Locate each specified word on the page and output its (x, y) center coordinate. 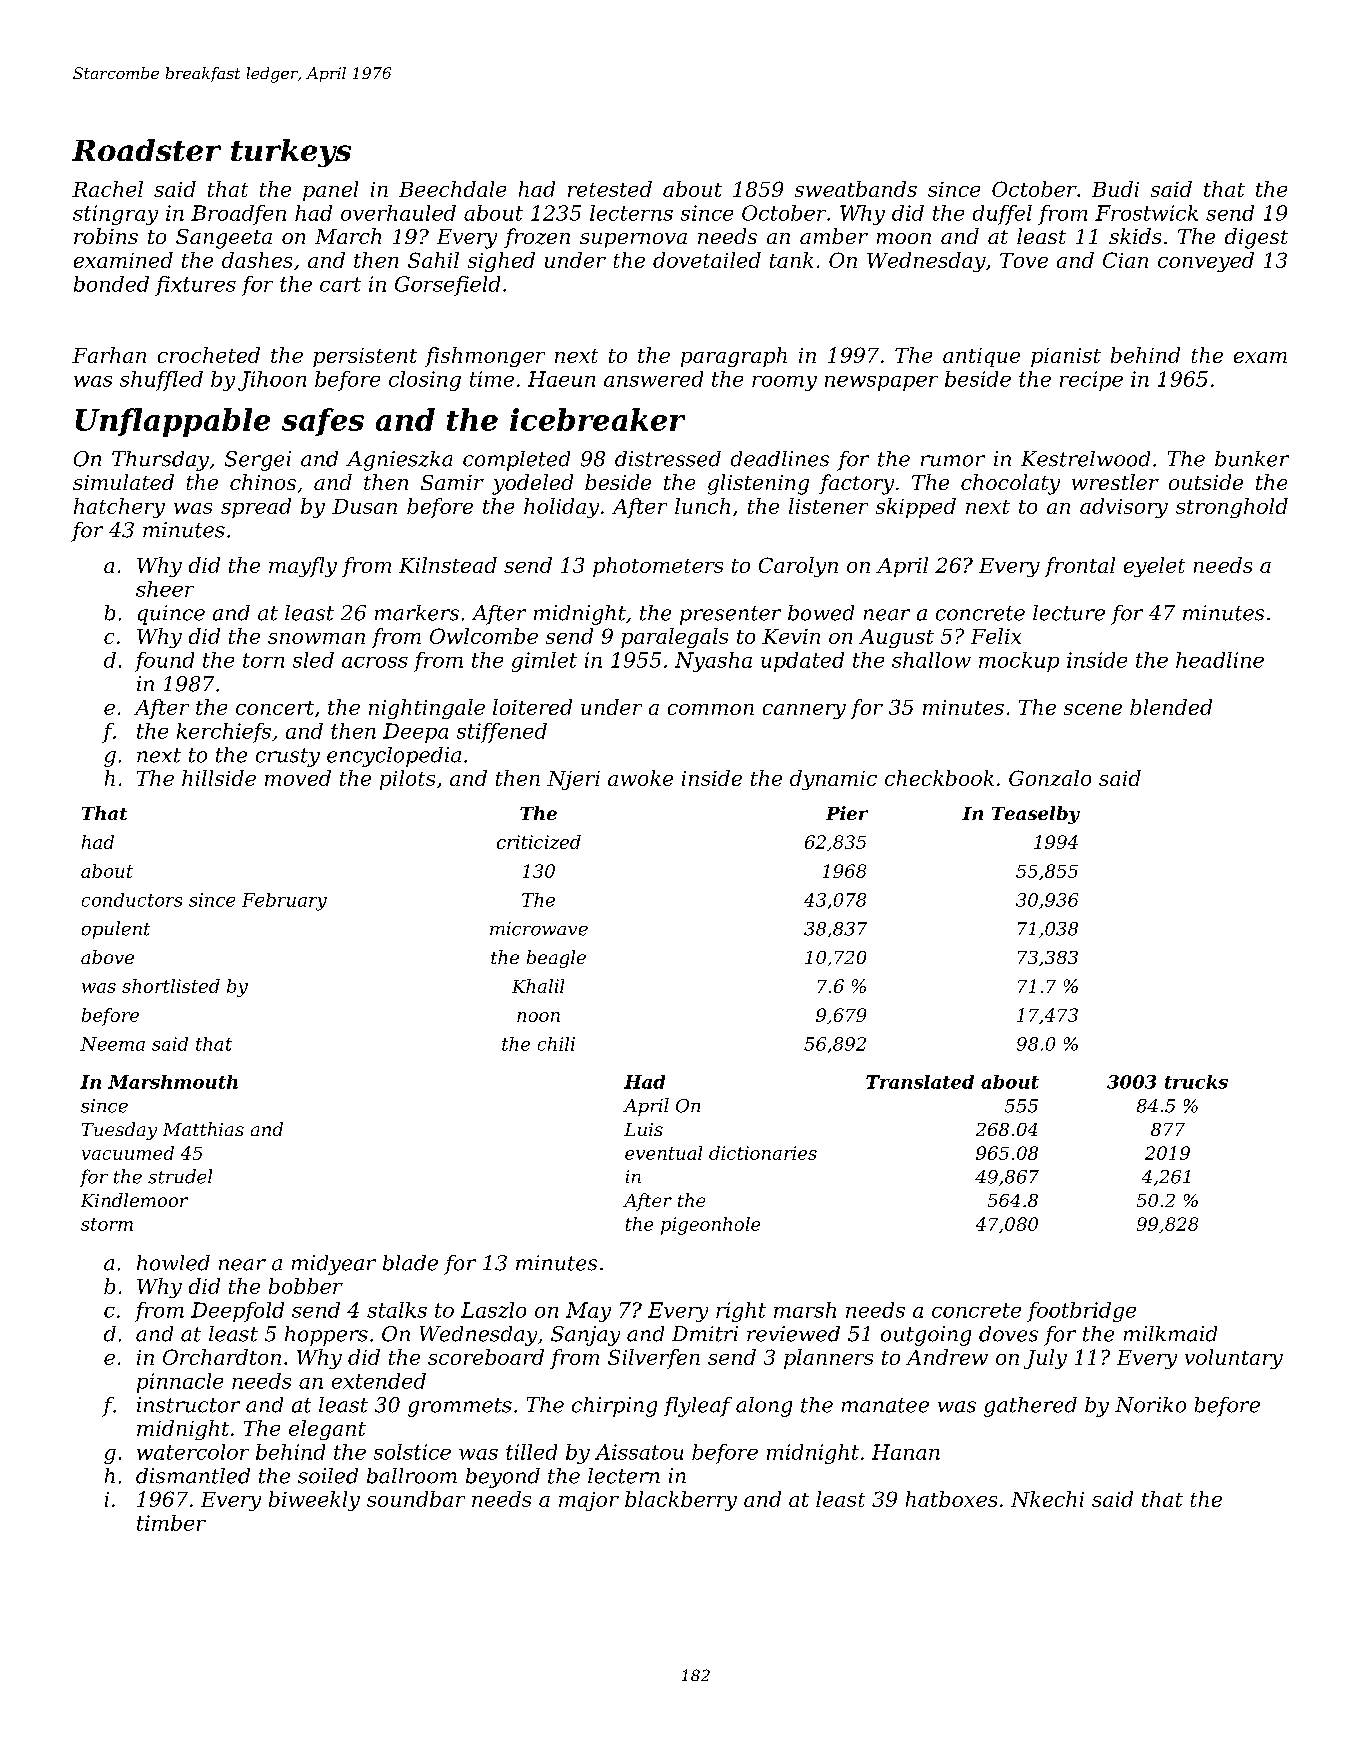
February (284, 902)
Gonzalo (1050, 778)
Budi (1115, 189)
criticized (539, 842)
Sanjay (585, 1336)
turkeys (291, 153)
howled (173, 1263)
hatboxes (951, 1499)
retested (610, 189)
